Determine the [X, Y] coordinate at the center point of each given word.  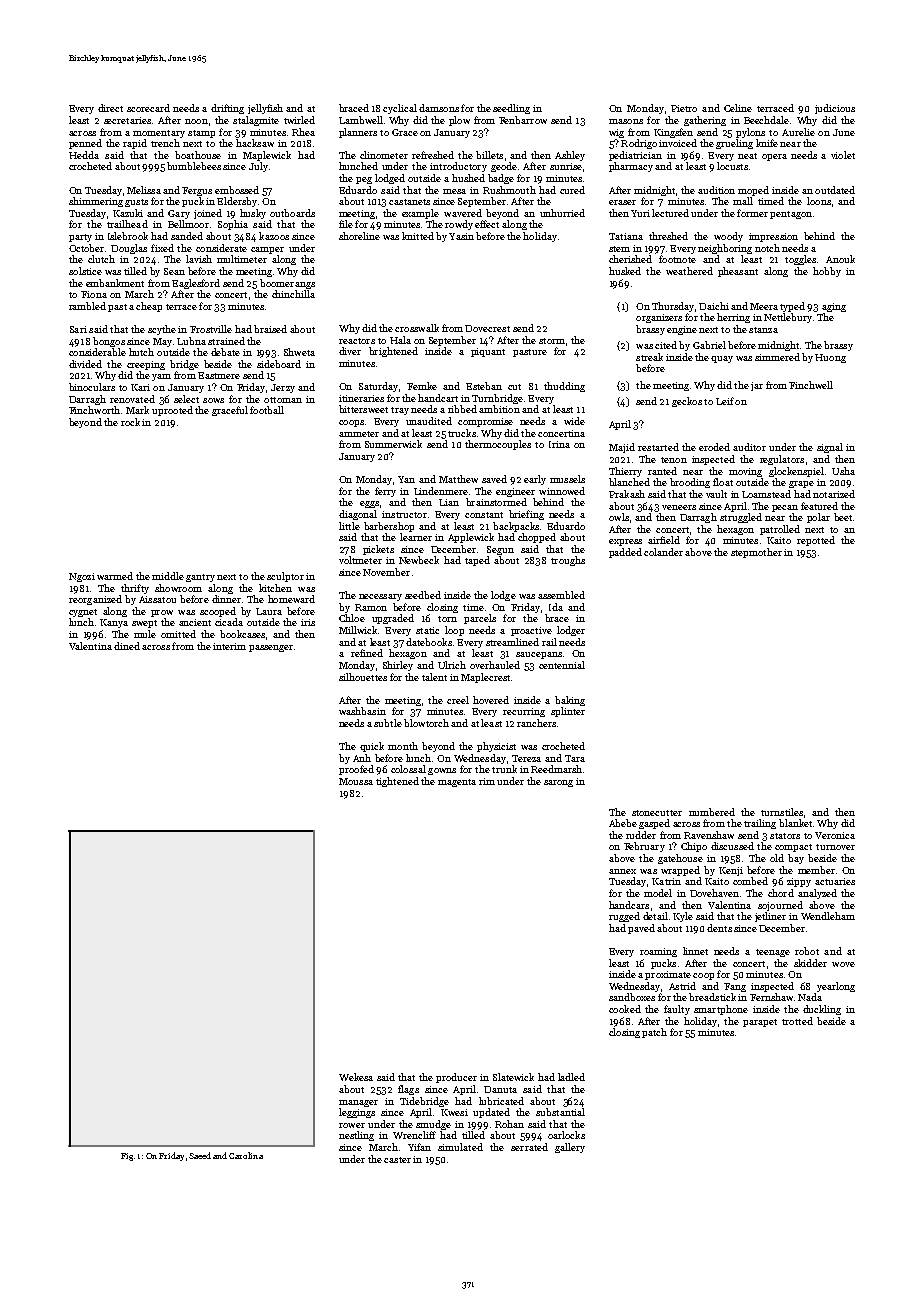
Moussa [356, 781]
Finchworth [94, 410]
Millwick [358, 630]
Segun [500, 550]
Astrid [682, 986]
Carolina [246, 1155]
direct [110, 108]
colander [663, 552]
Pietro [684, 108]
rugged [624, 917]
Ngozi [82, 577]
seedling [511, 109]
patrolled [780, 530]
